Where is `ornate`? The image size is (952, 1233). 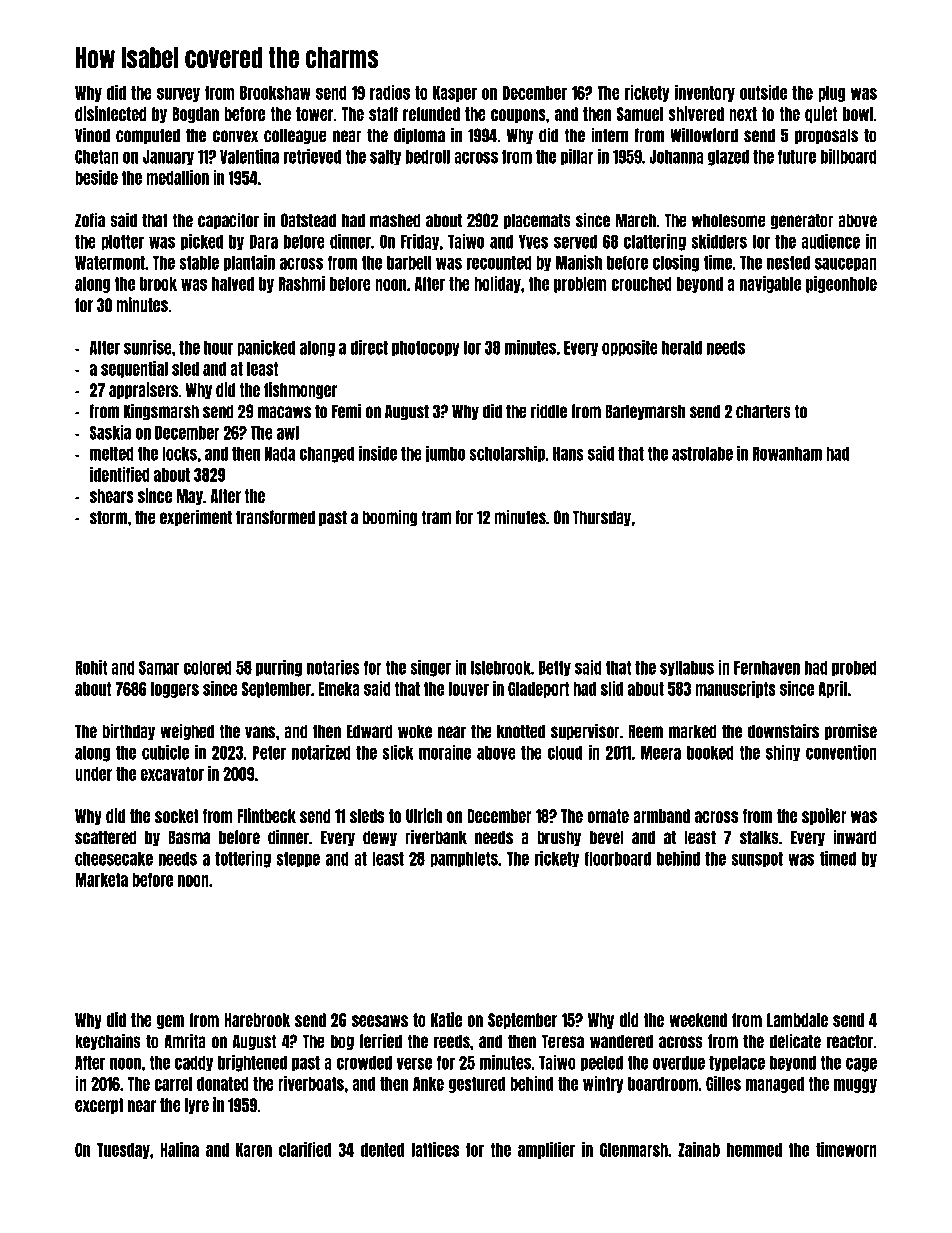
ornate is located at coordinates (608, 816).
